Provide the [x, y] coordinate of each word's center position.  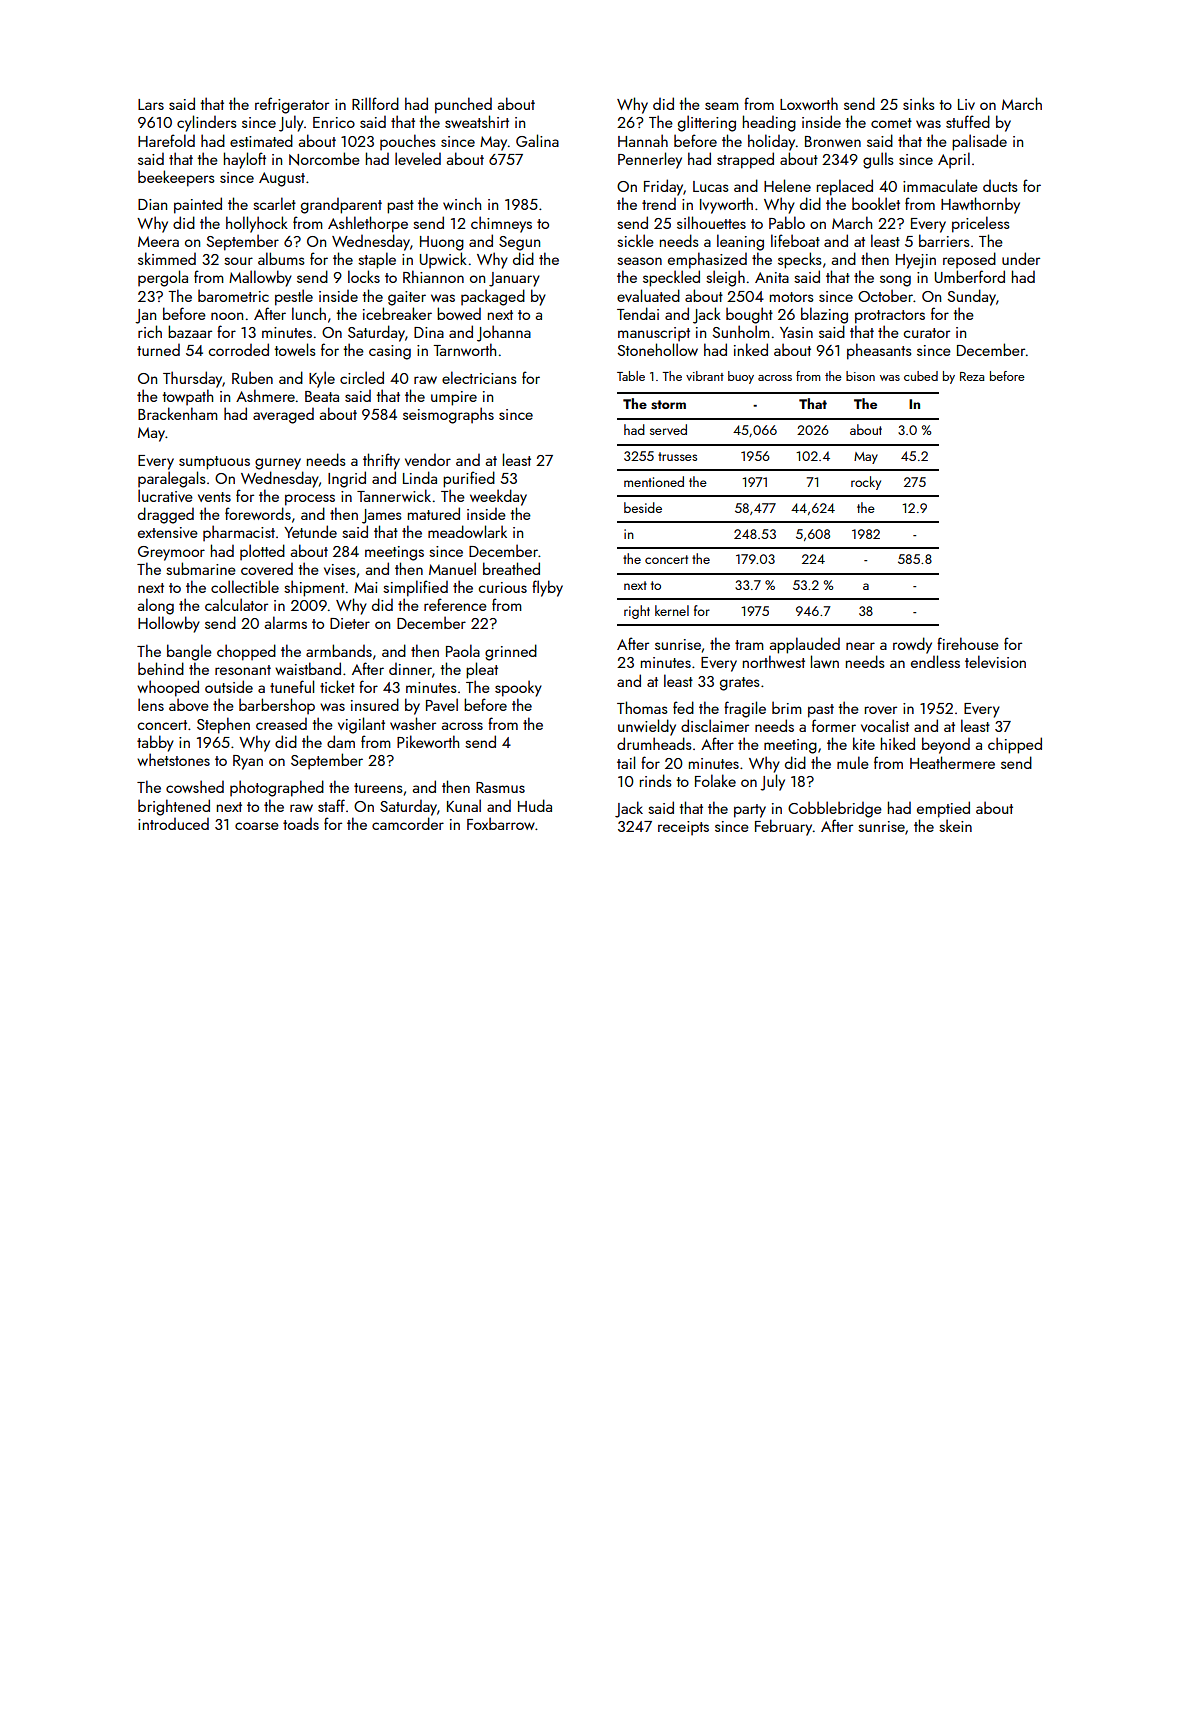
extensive [168, 532]
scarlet [274, 203]
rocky [866, 483]
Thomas [642, 707]
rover [881, 710]
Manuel [452, 568]
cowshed [195, 786]
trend [659, 203]
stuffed [968, 121]
